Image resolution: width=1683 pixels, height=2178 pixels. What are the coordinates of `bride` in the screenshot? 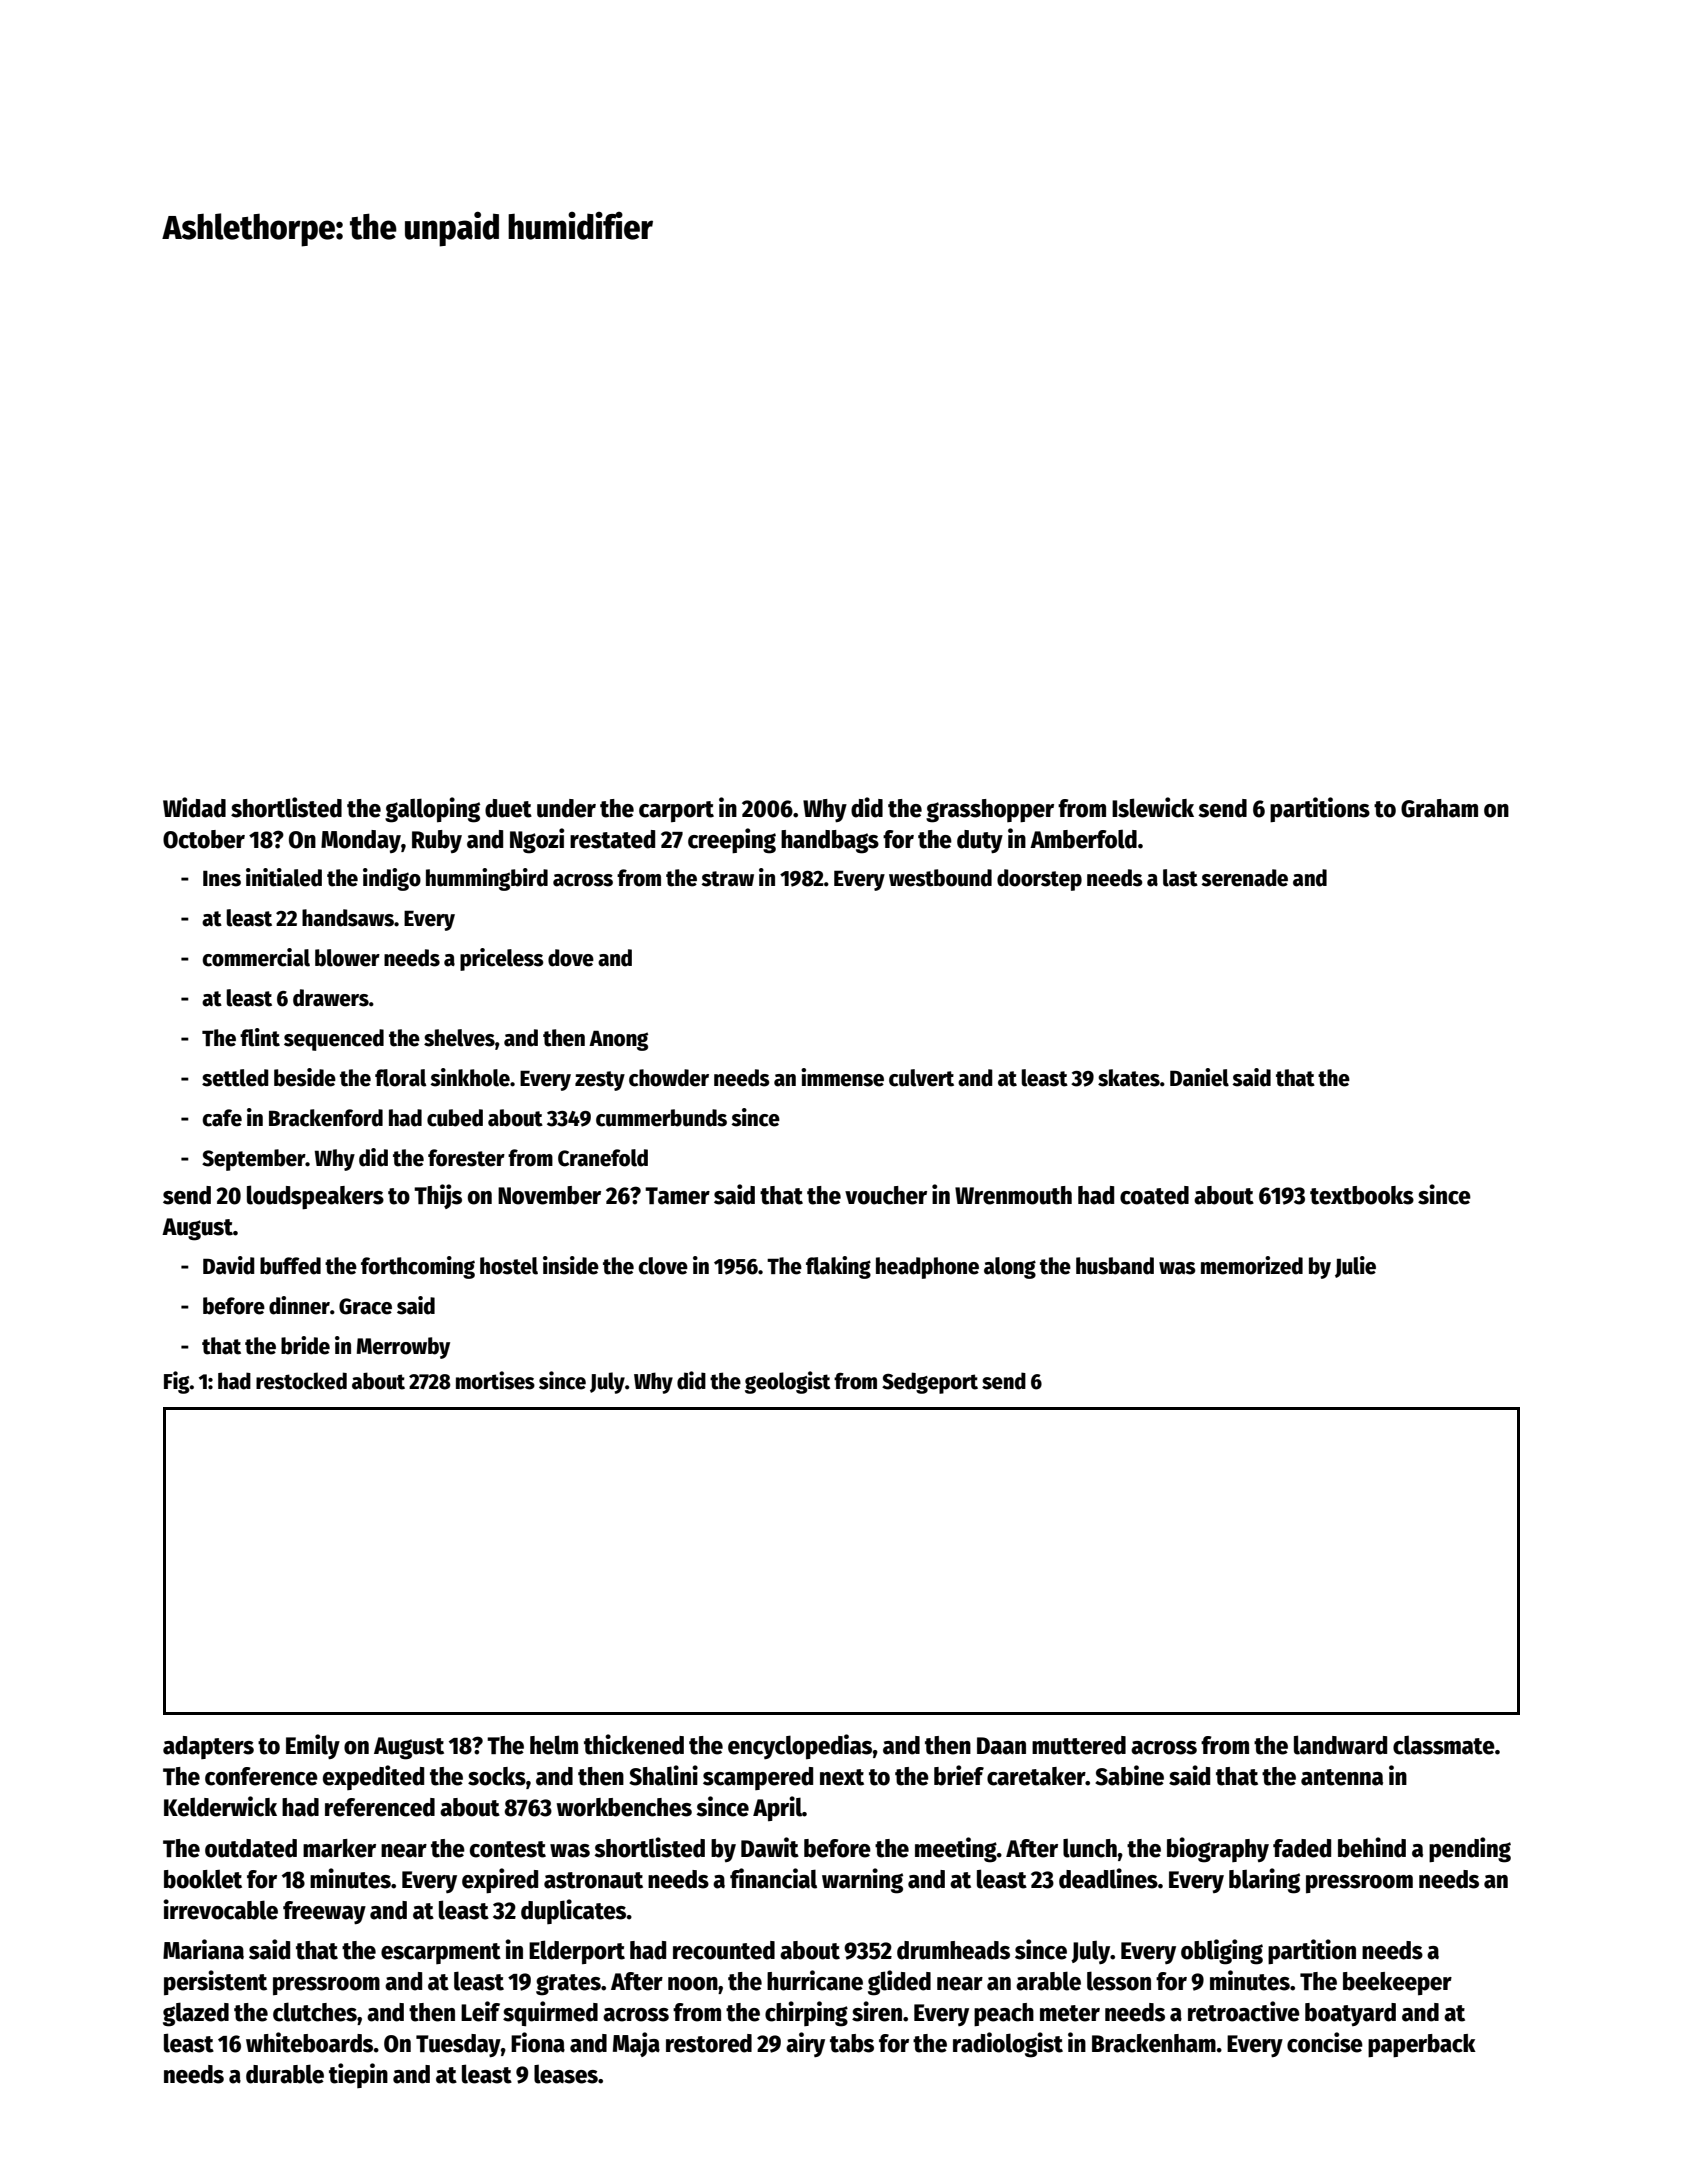 It's located at (305, 1345).
